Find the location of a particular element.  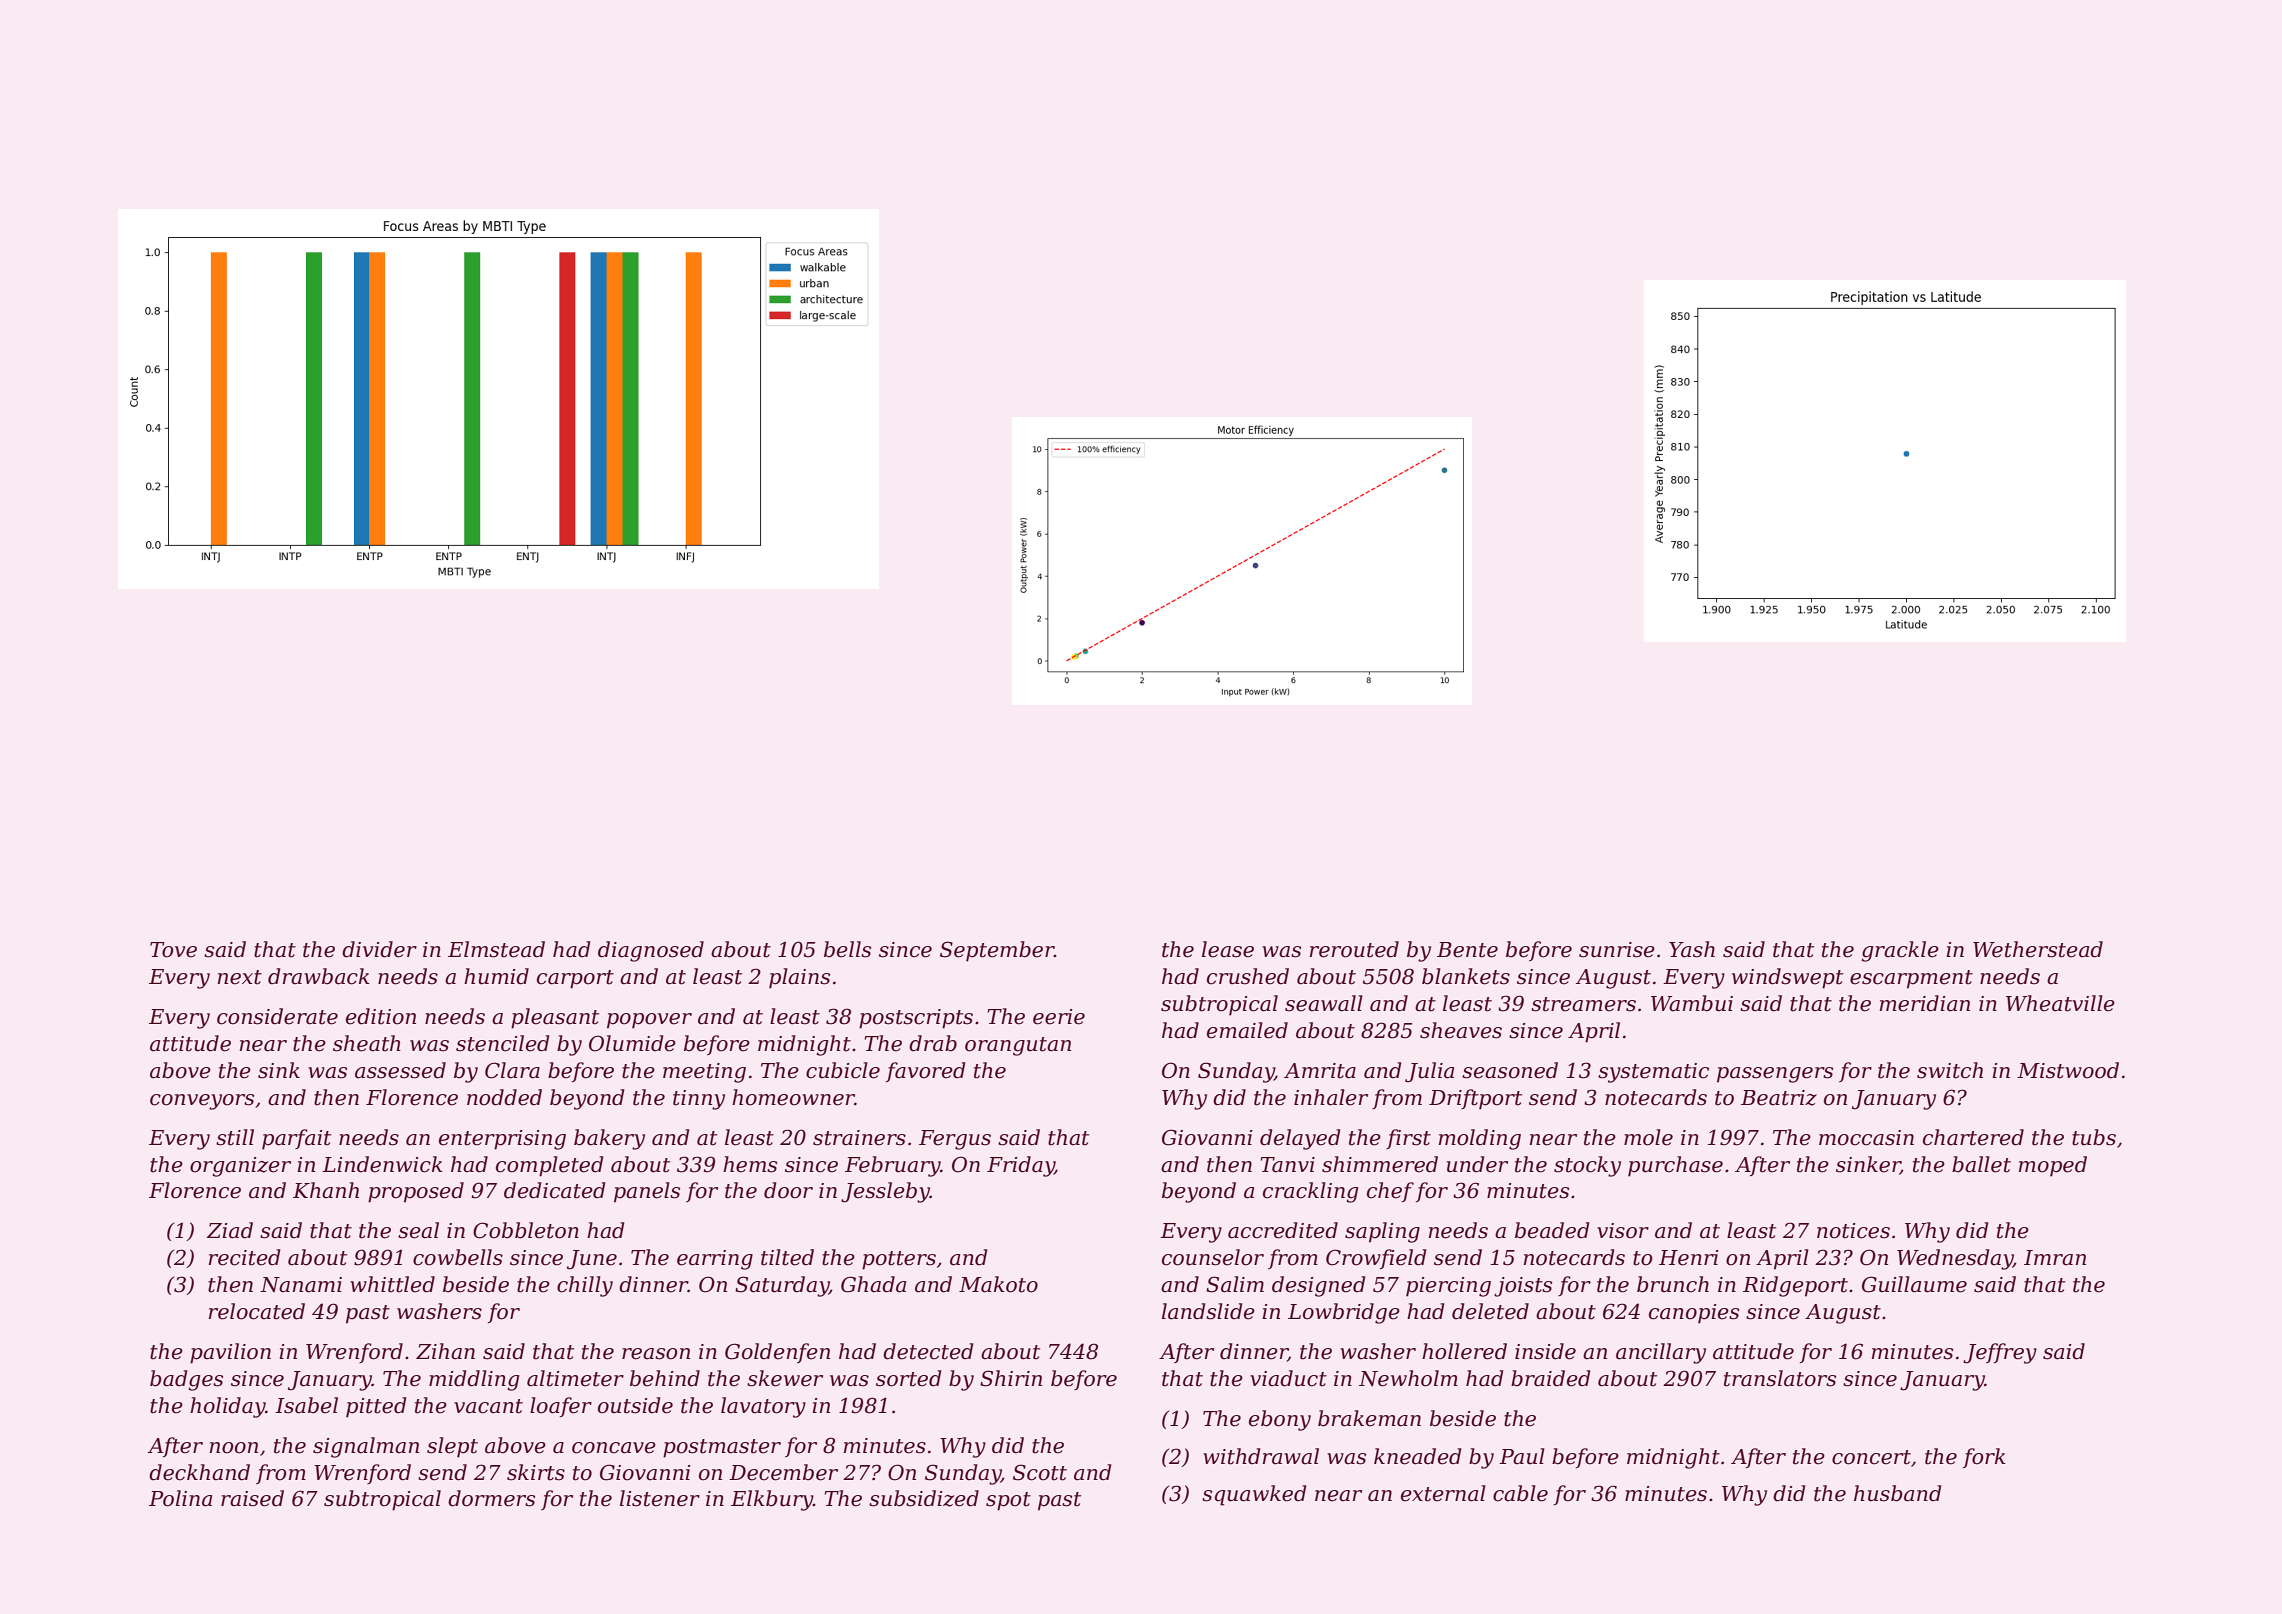

subsidized is located at coordinates (924, 1498).
